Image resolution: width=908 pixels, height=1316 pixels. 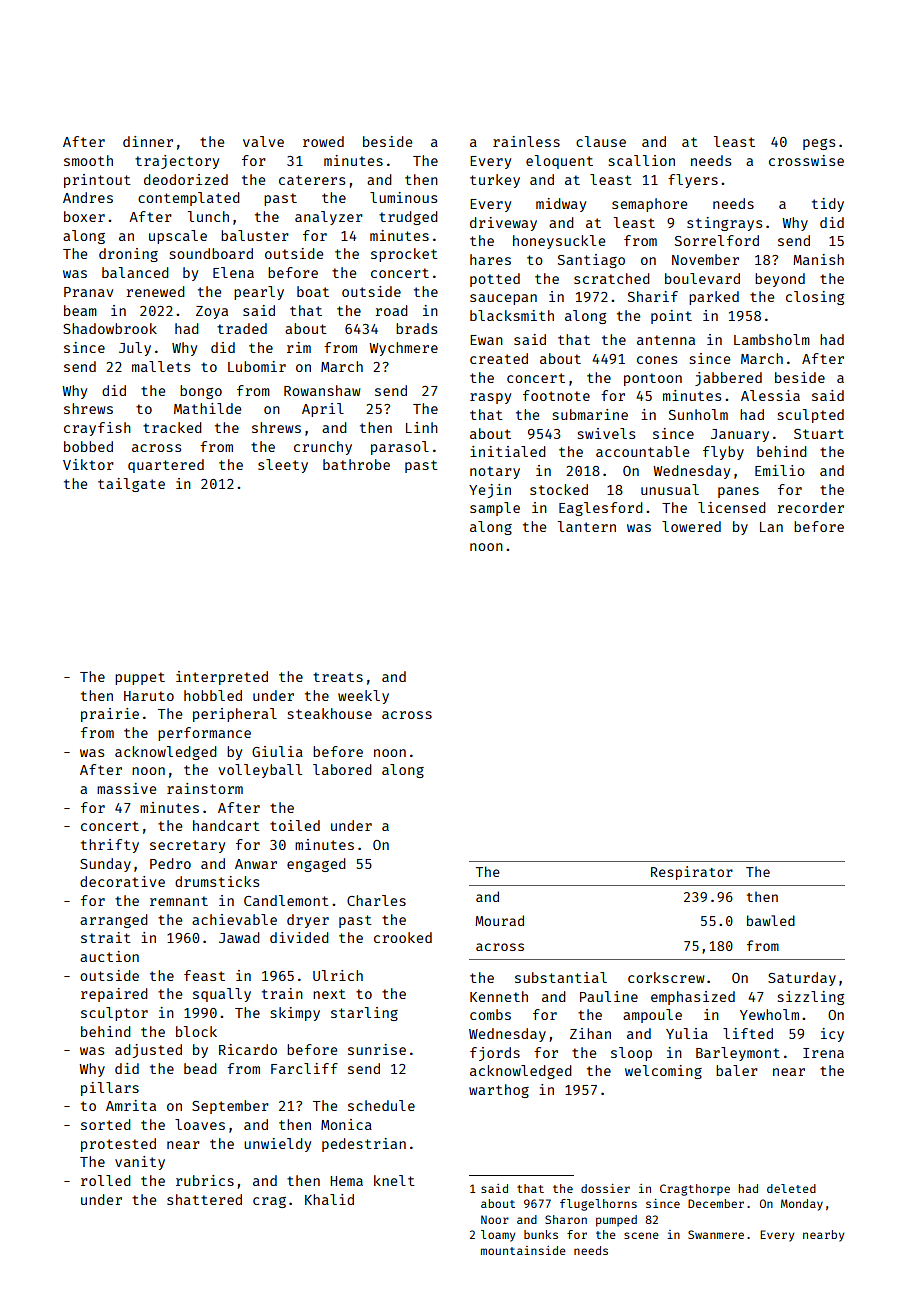 I want to click on rainless, so click(x=526, y=141).
